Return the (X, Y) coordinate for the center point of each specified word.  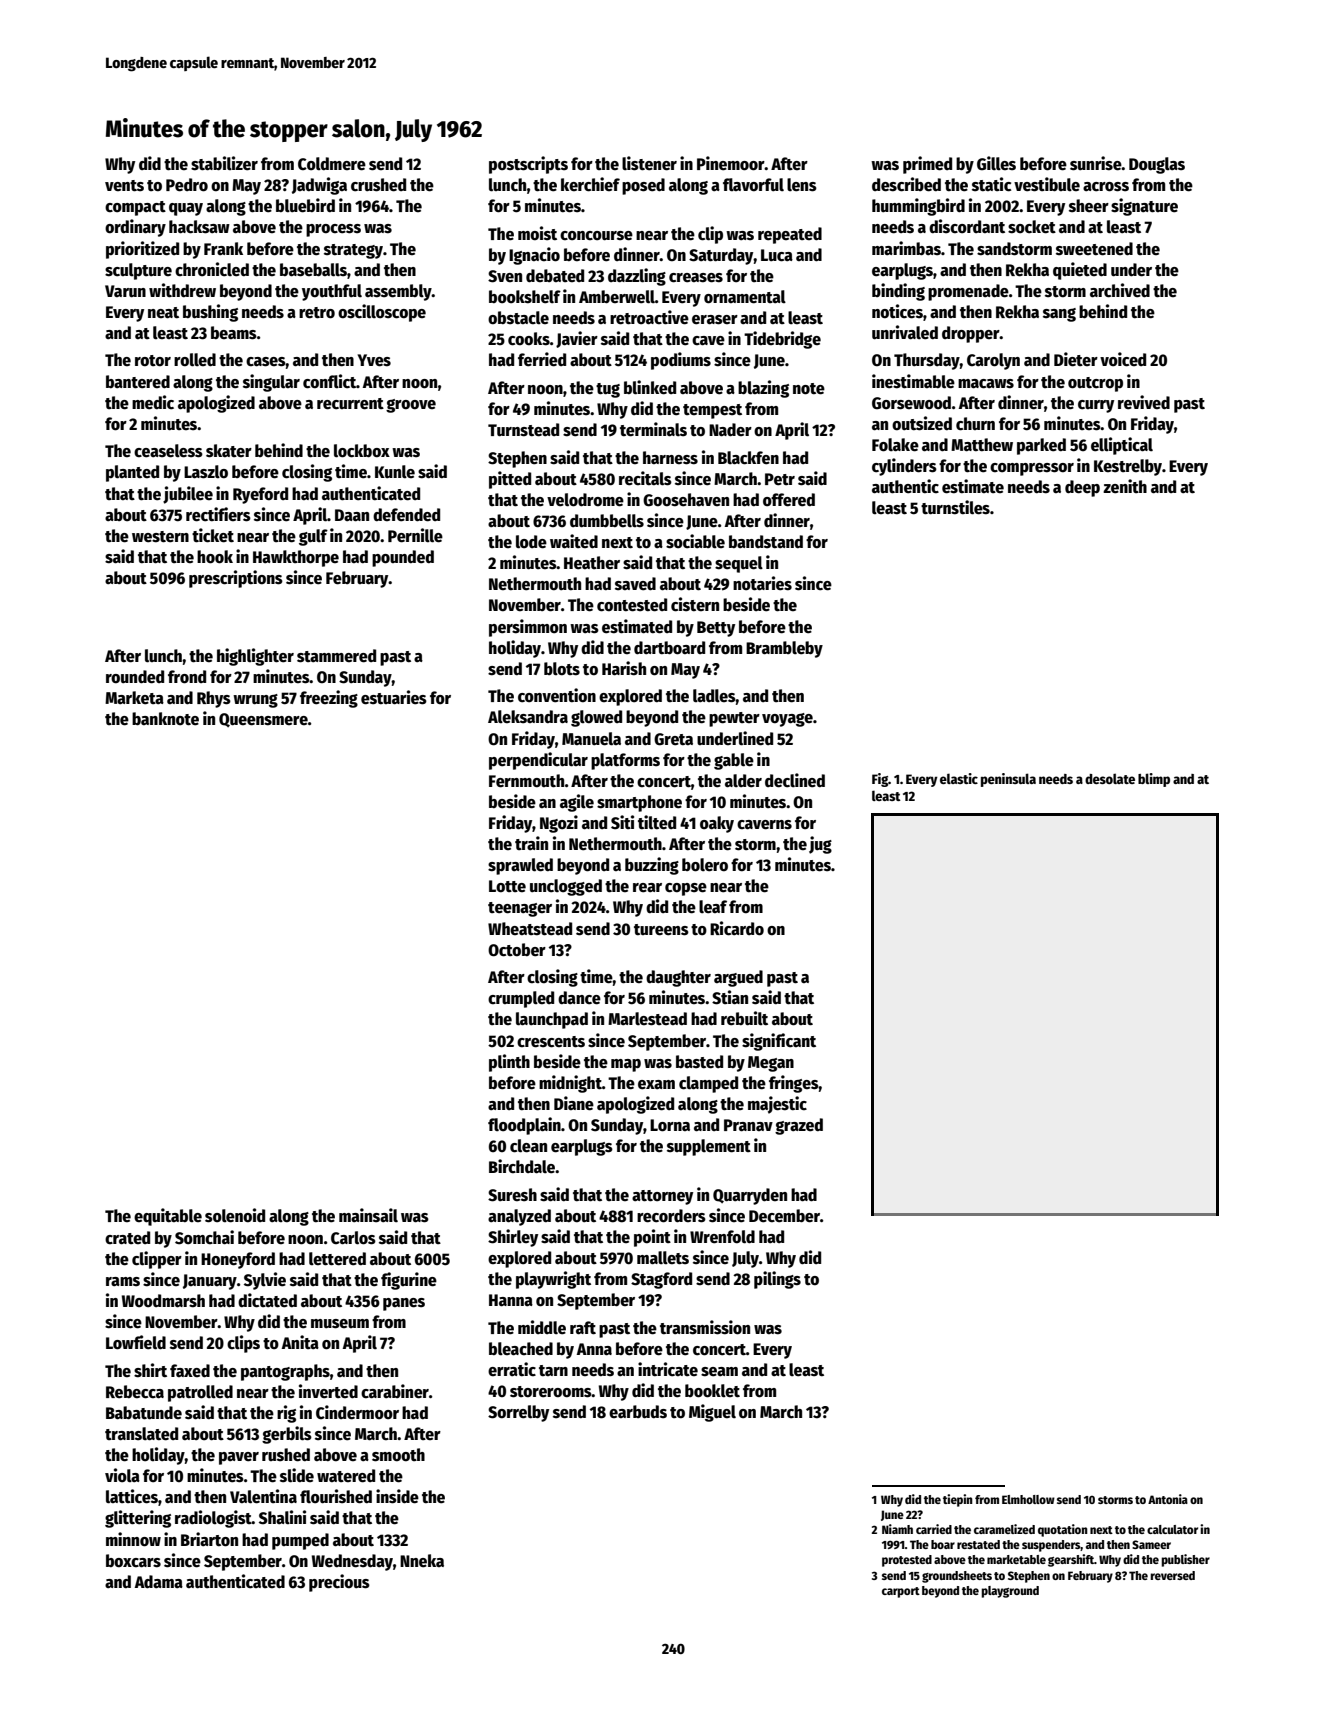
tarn (553, 1370)
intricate (668, 1369)
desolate (1110, 778)
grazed (799, 1126)
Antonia (1168, 1499)
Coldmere (332, 164)
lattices (132, 1496)
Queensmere (263, 720)
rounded (135, 677)
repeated (790, 235)
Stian (730, 997)
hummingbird (918, 207)
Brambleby (784, 649)
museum (340, 1324)
